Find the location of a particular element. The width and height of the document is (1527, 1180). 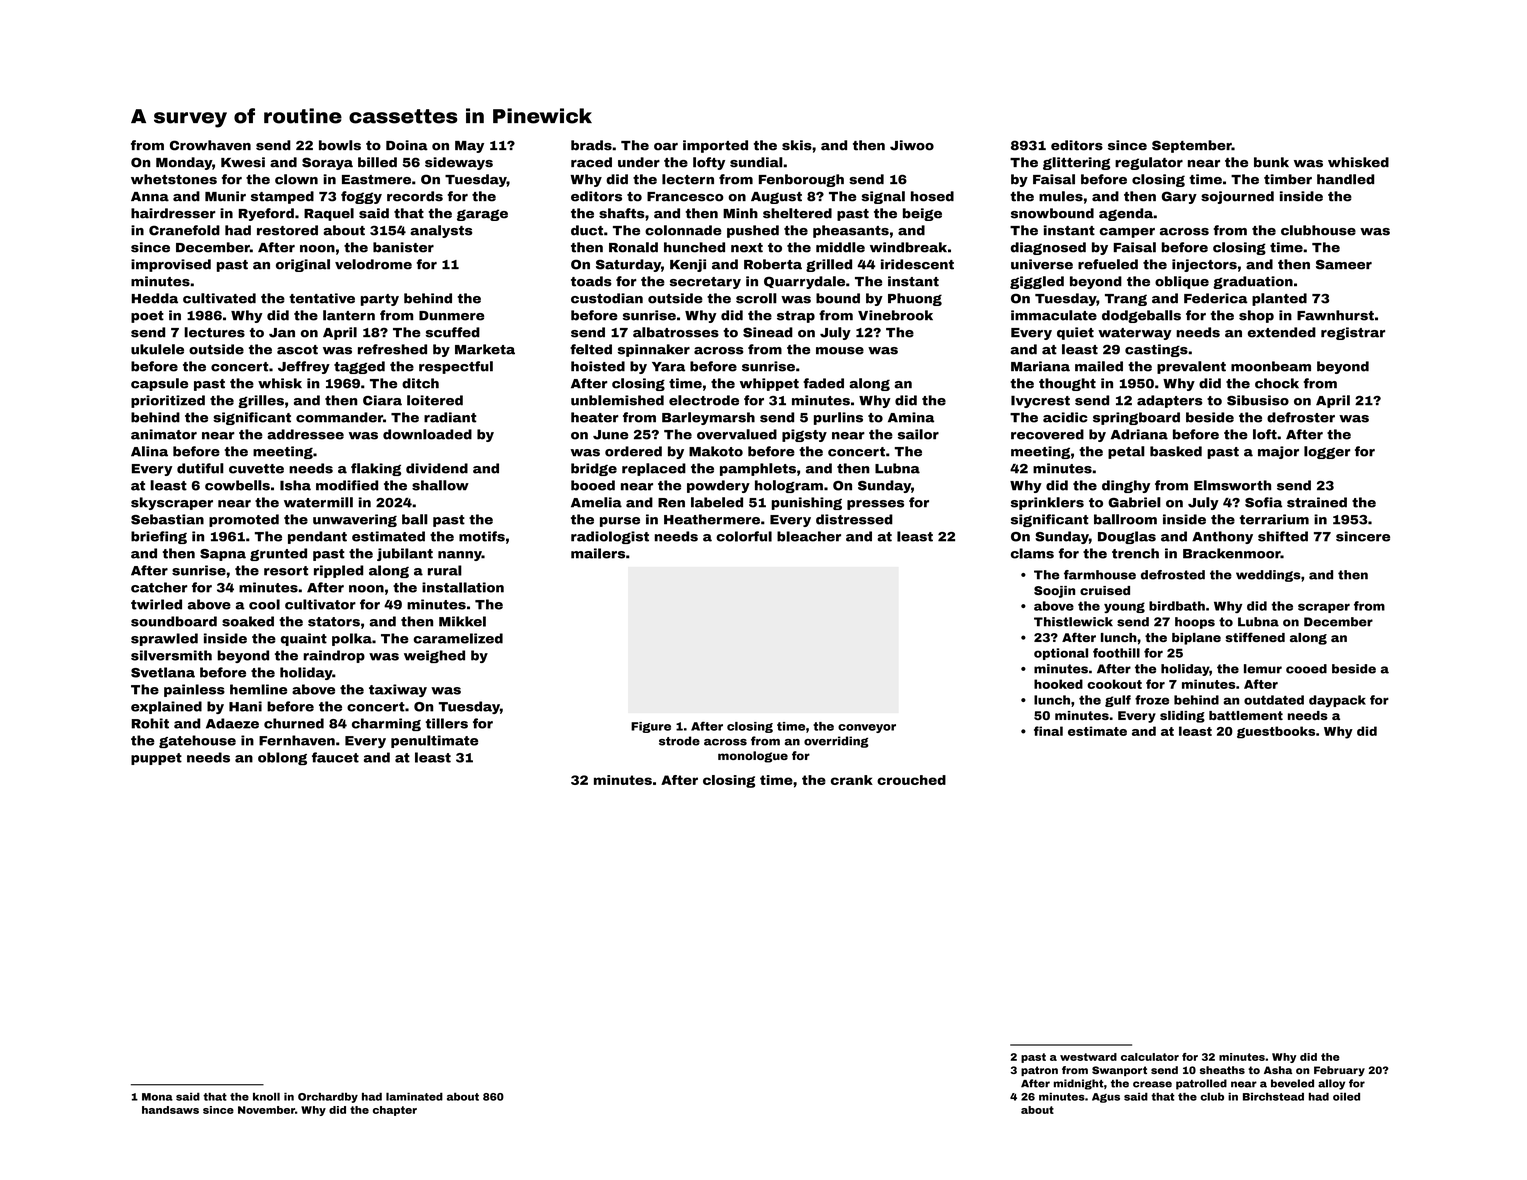

Mona is located at coordinates (157, 1097).
